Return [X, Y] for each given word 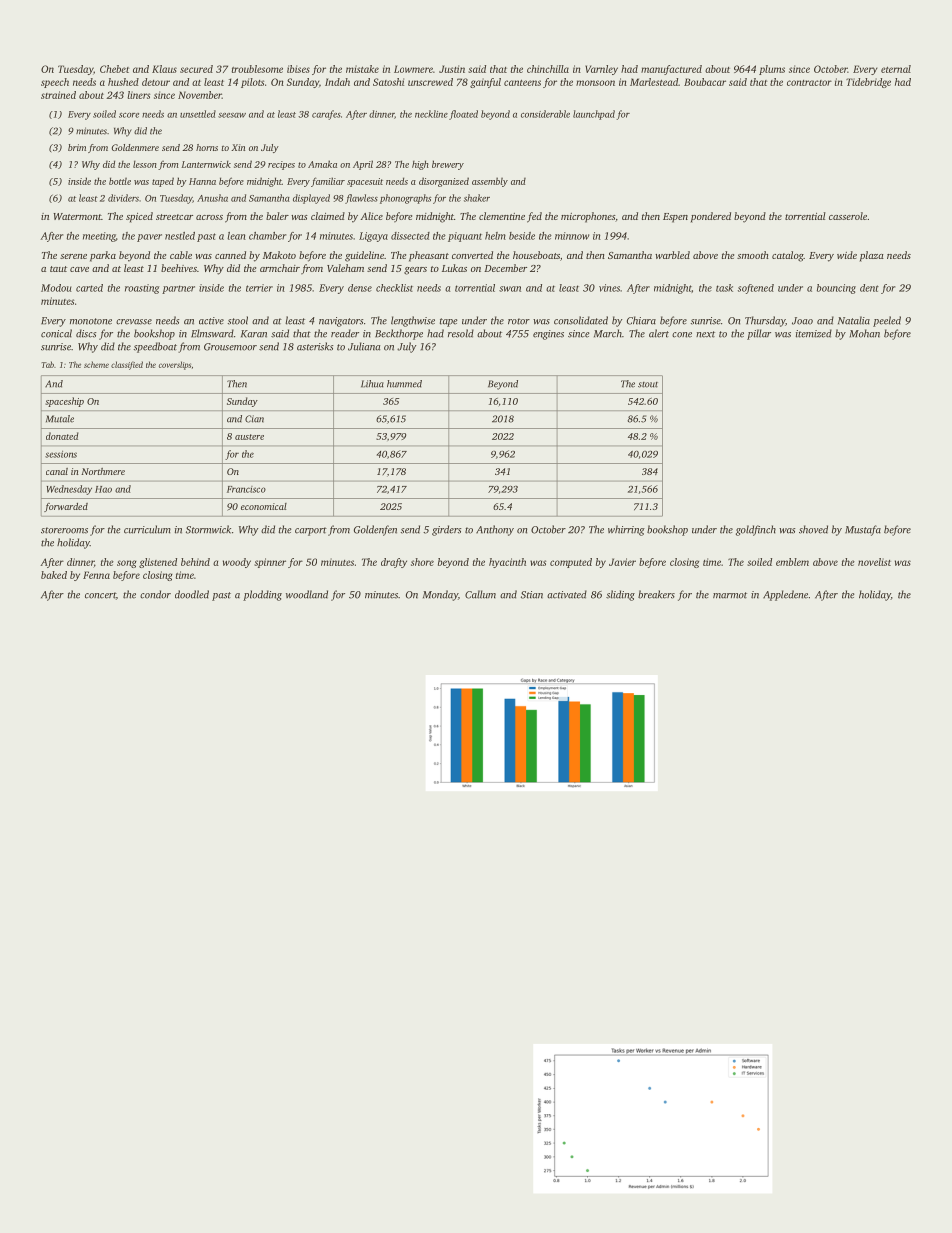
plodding [262, 595]
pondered [711, 217]
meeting [99, 237]
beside [522, 236]
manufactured [671, 70]
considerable [545, 114]
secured [196, 69]
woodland [307, 594]
